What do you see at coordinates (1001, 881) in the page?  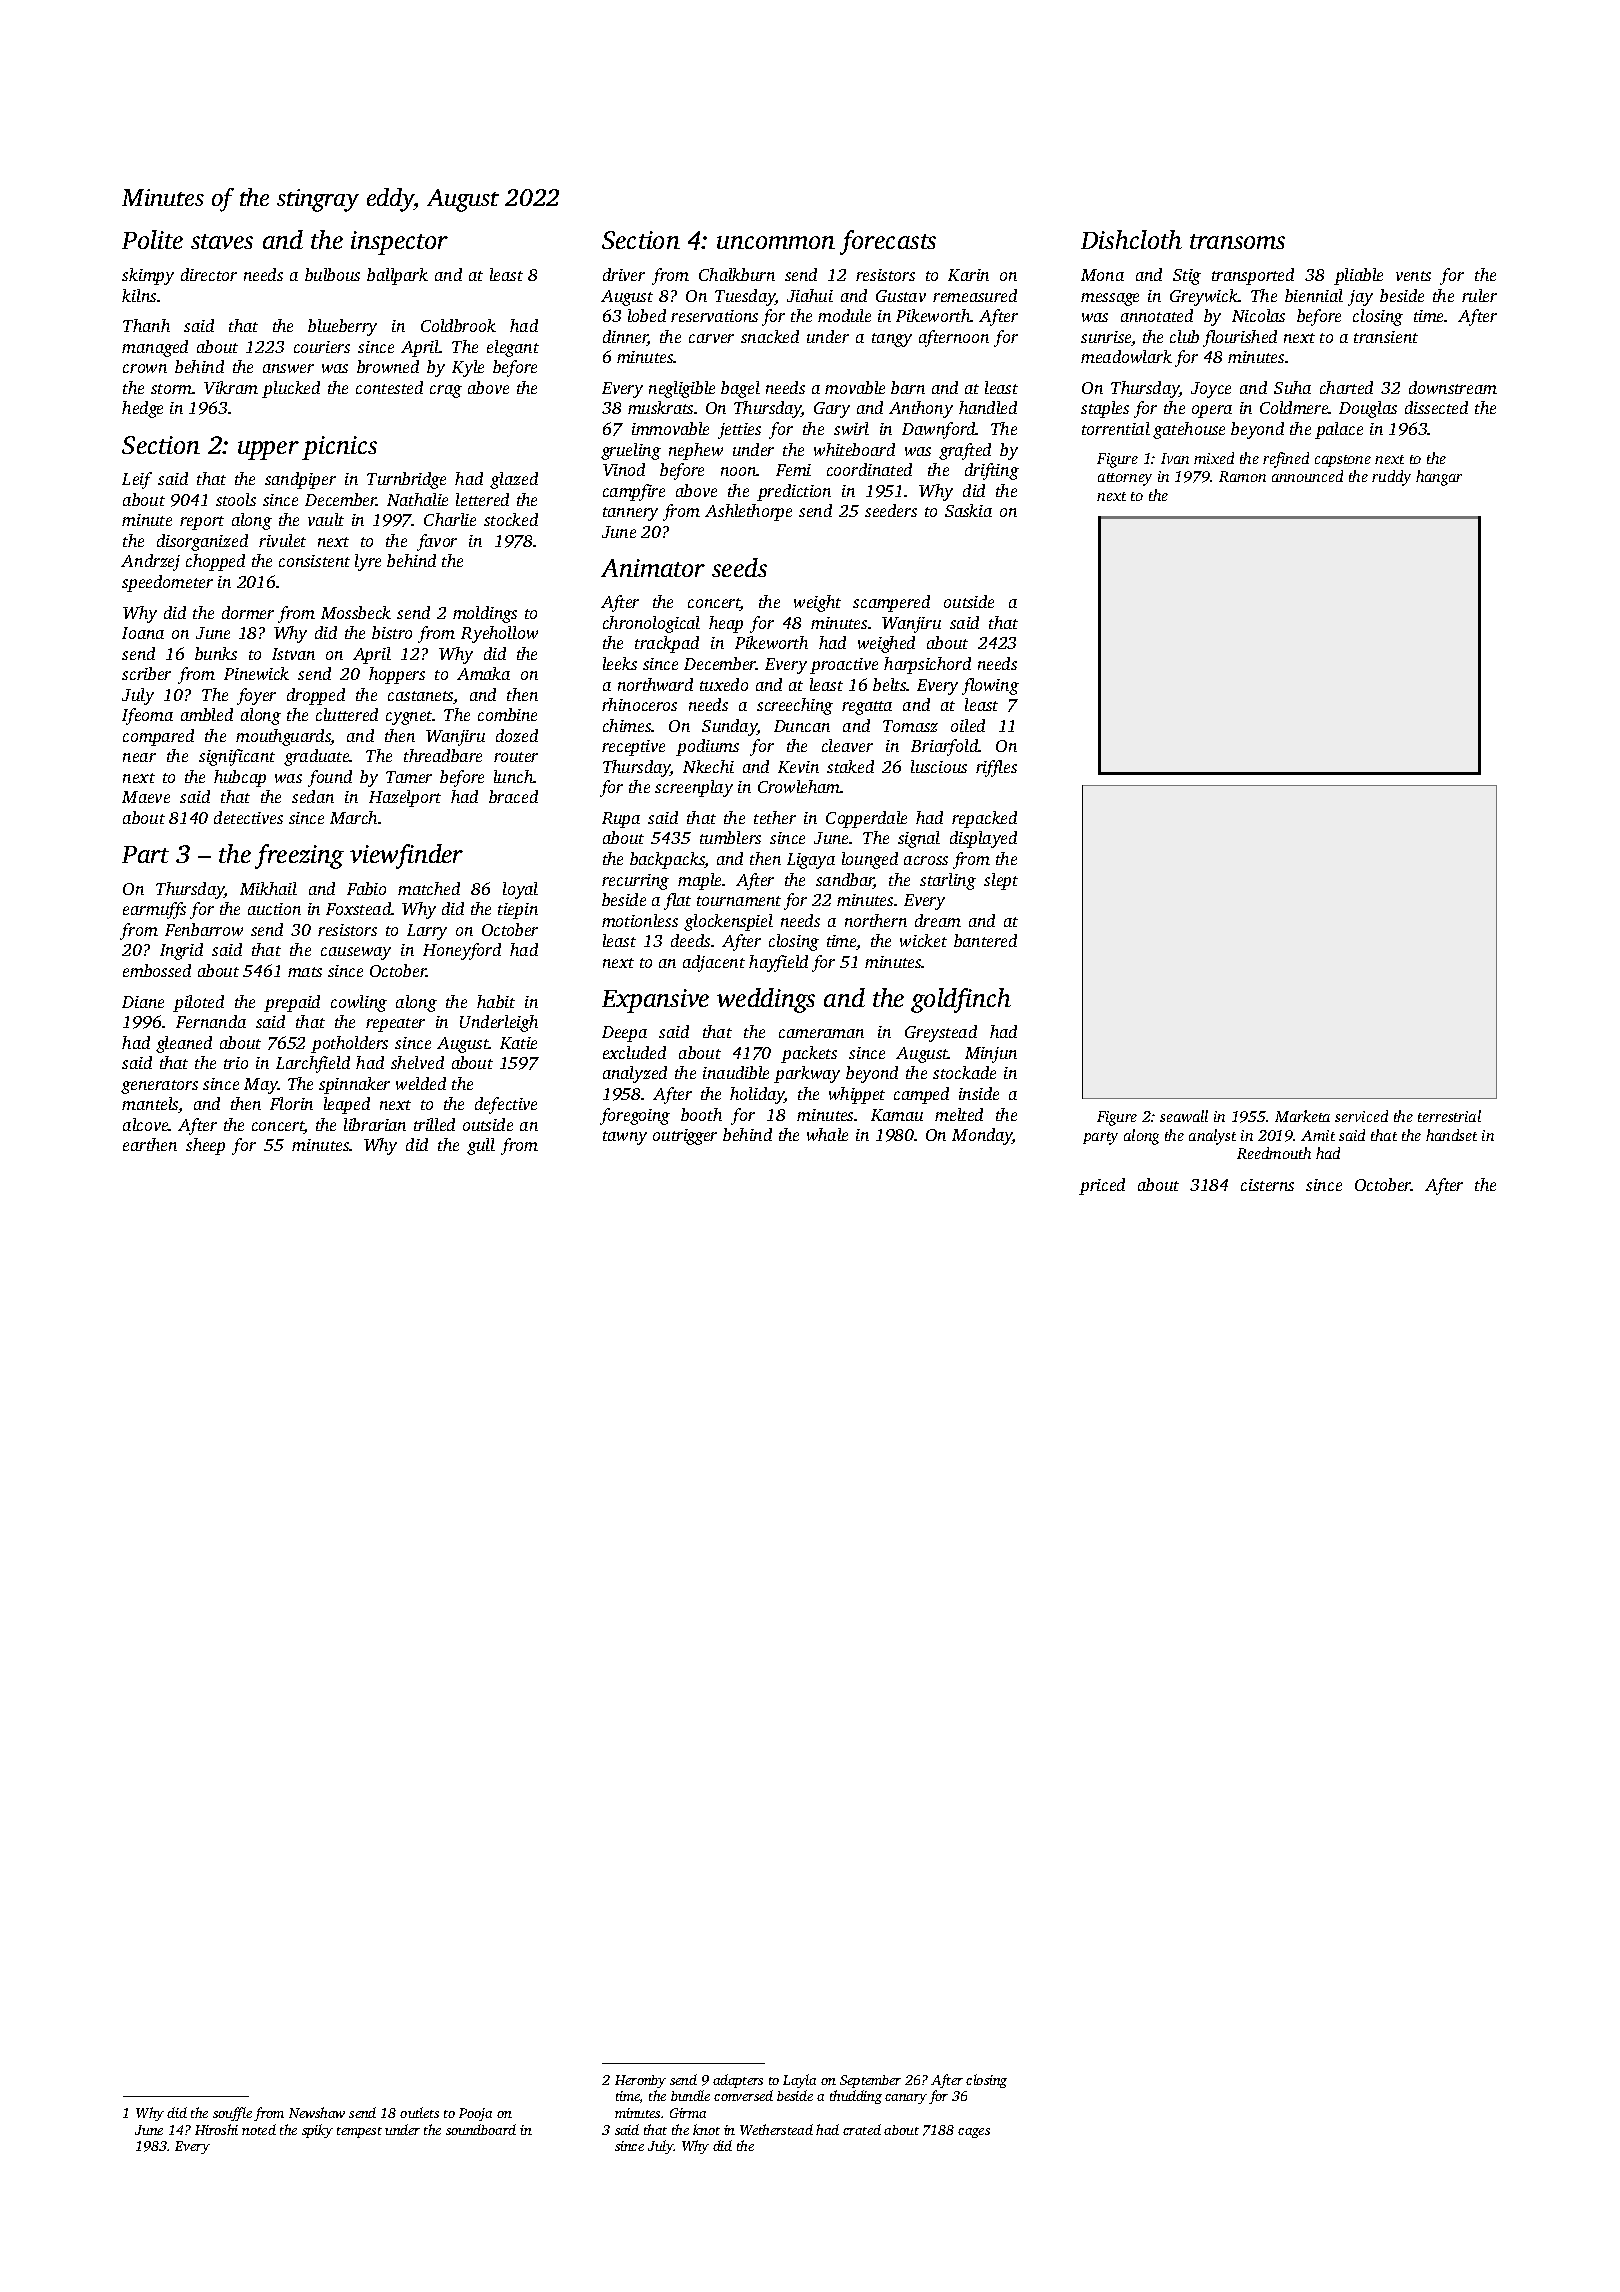 I see `slept` at bounding box center [1001, 881].
